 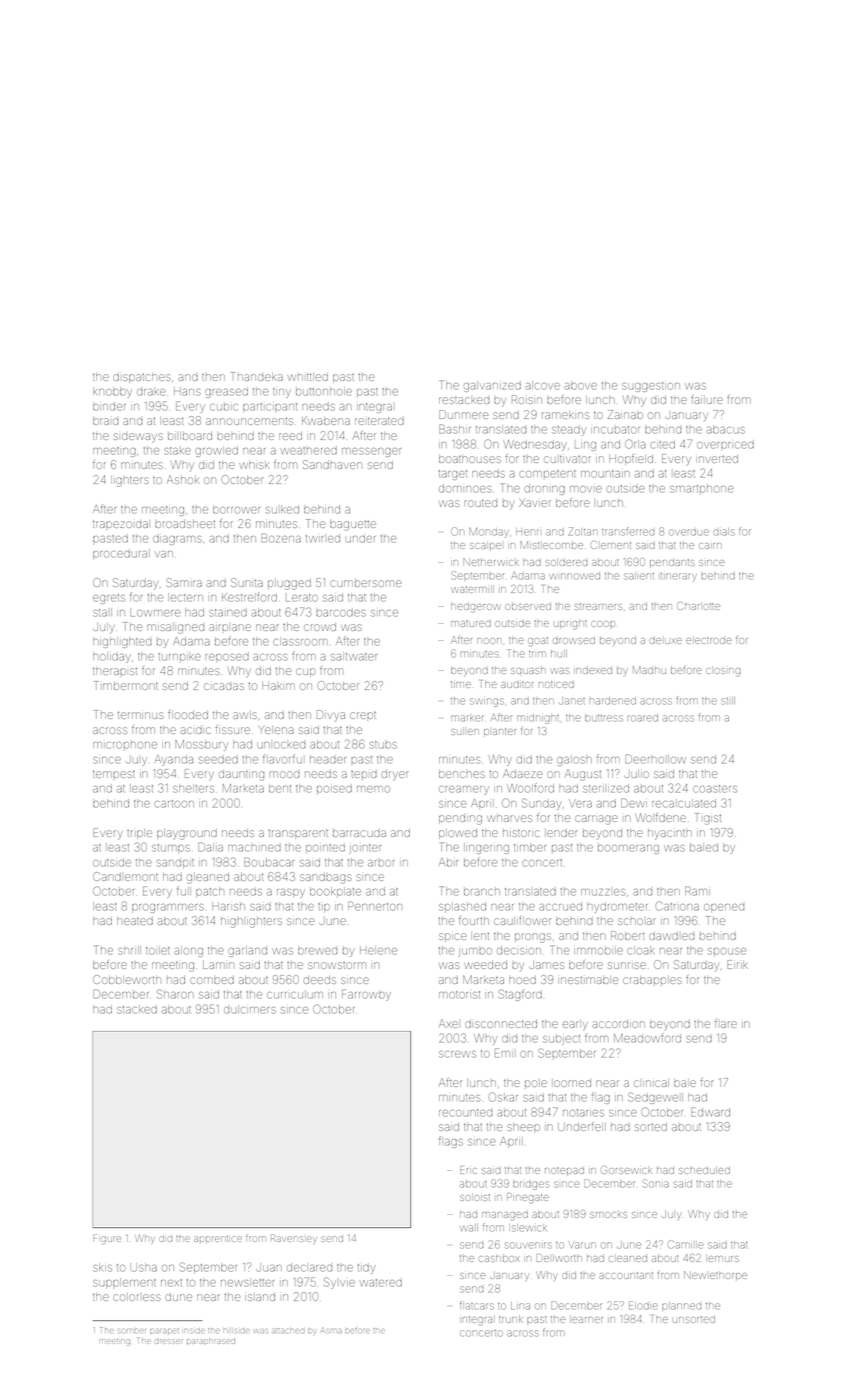 What do you see at coordinates (174, 760) in the screenshot?
I see `Ayanda` at bounding box center [174, 760].
